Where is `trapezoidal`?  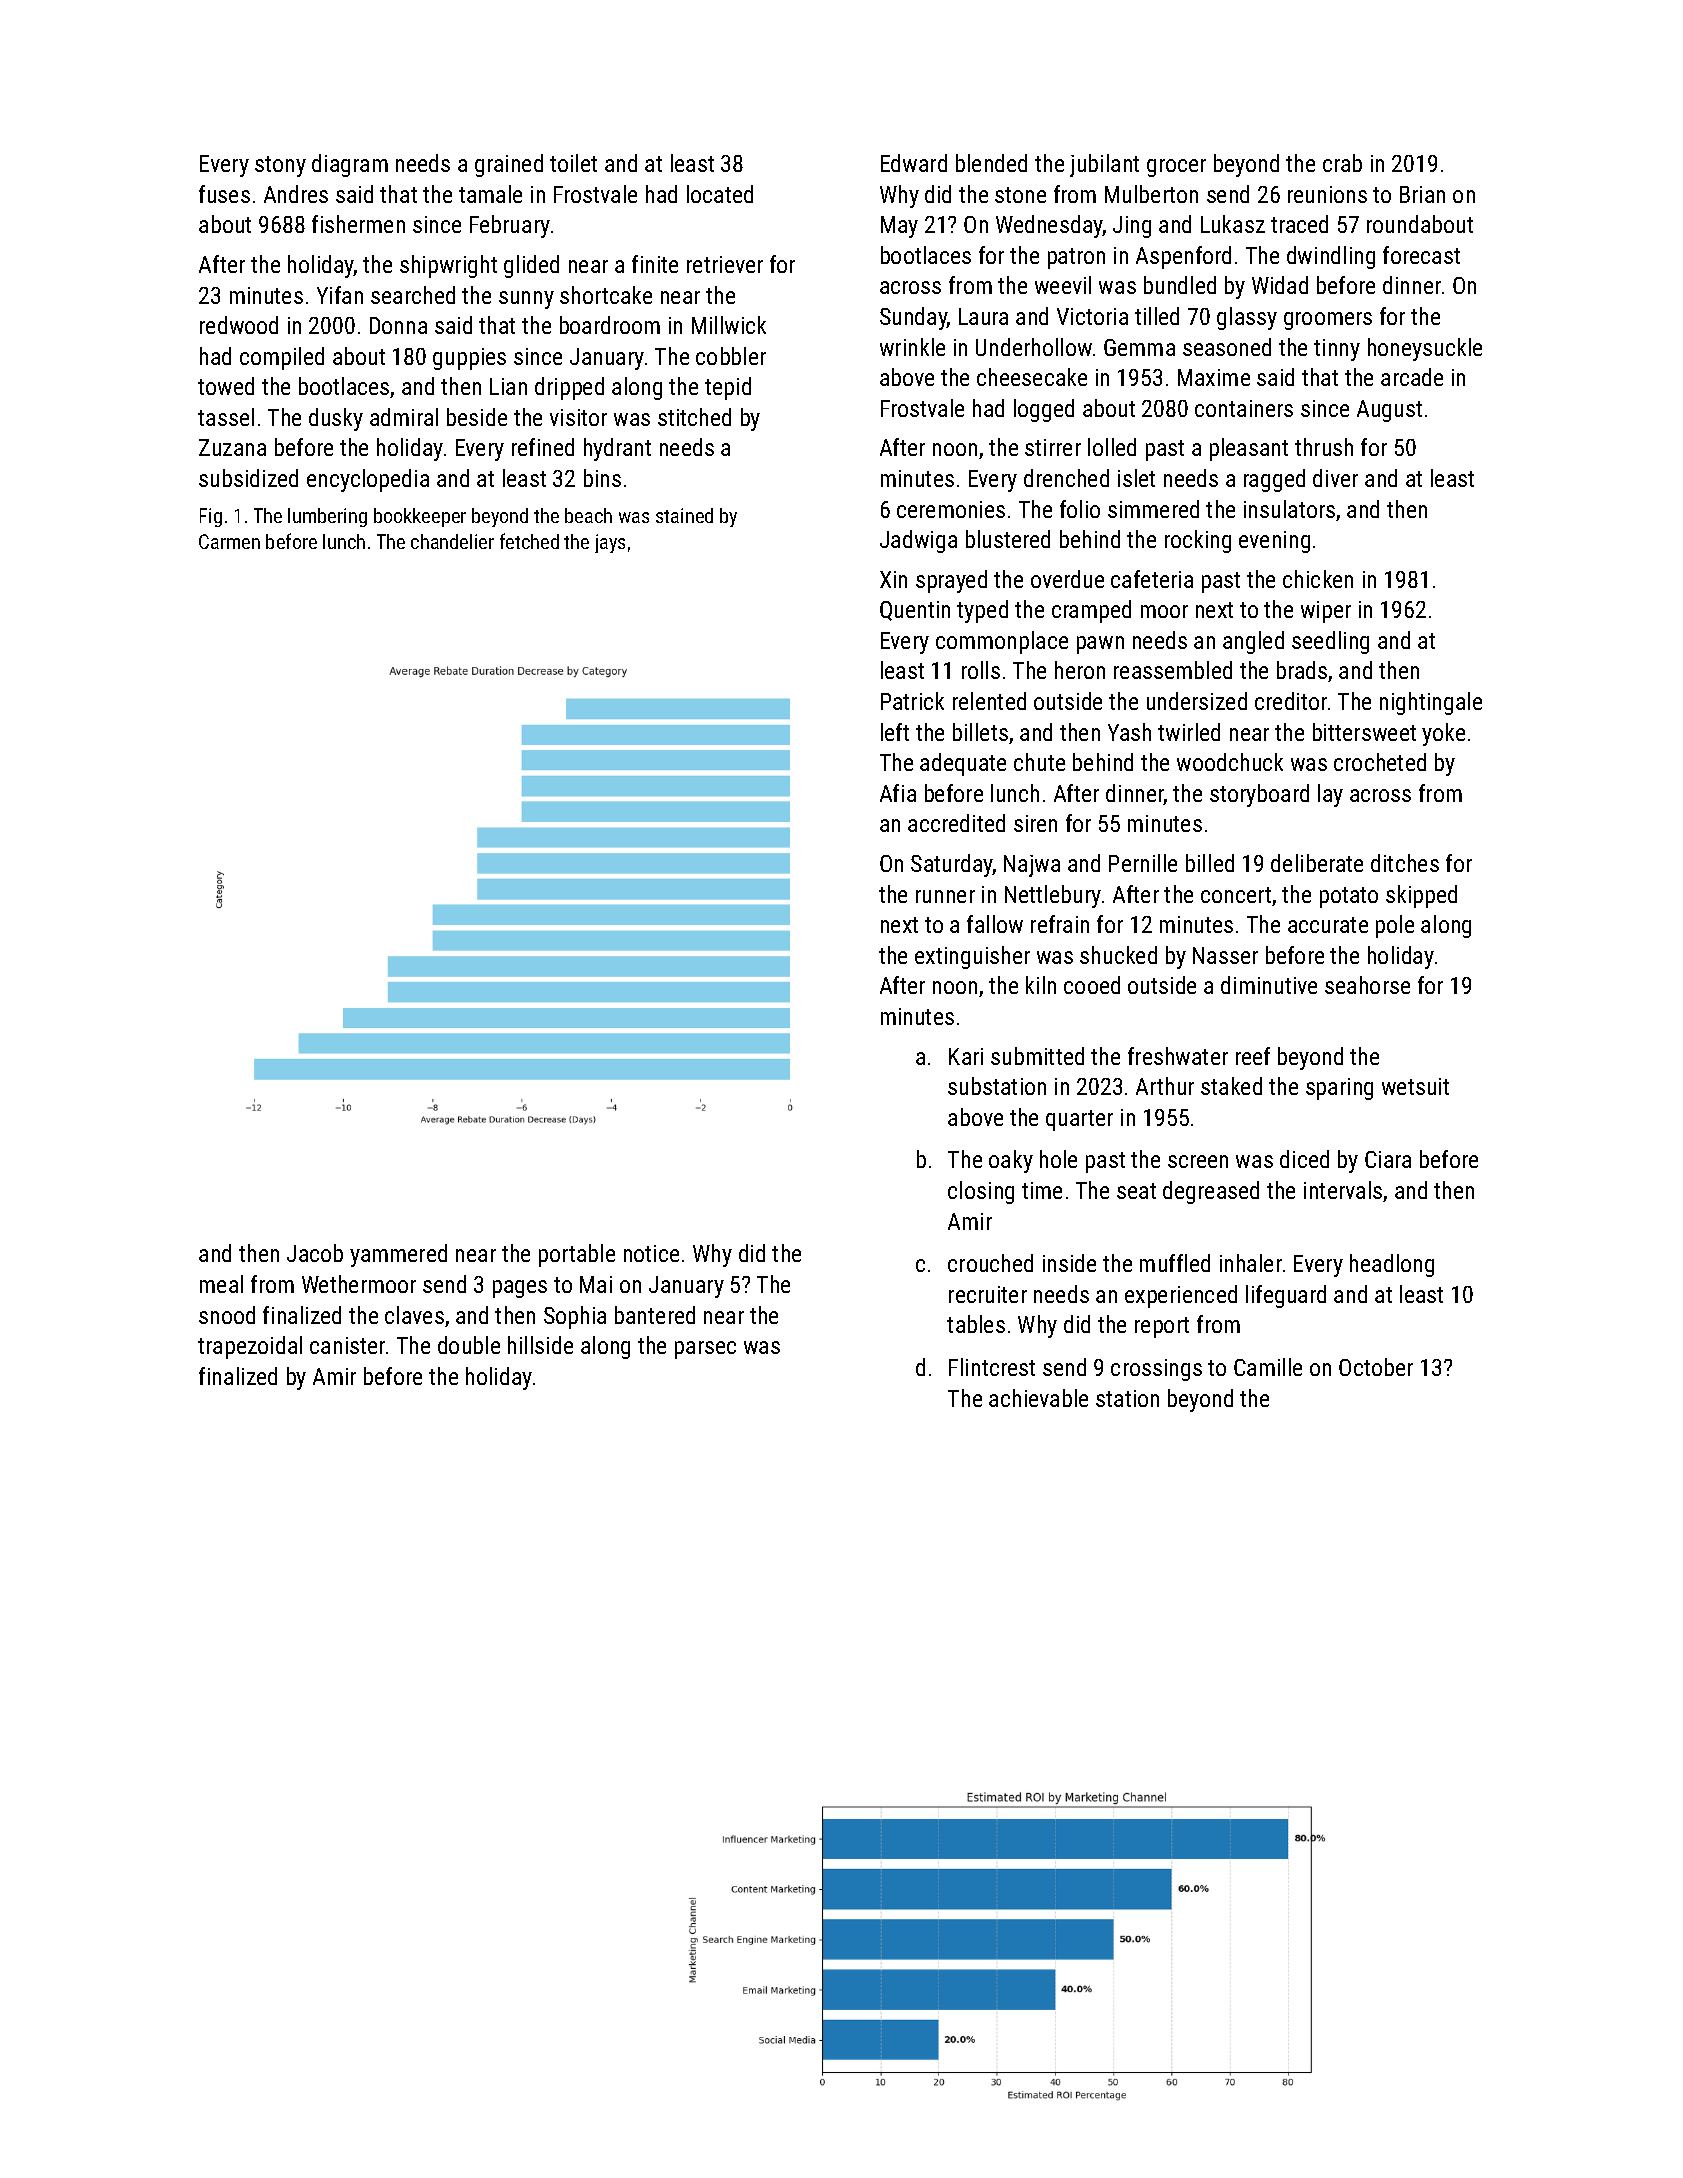 trapezoidal is located at coordinates (250, 1347).
